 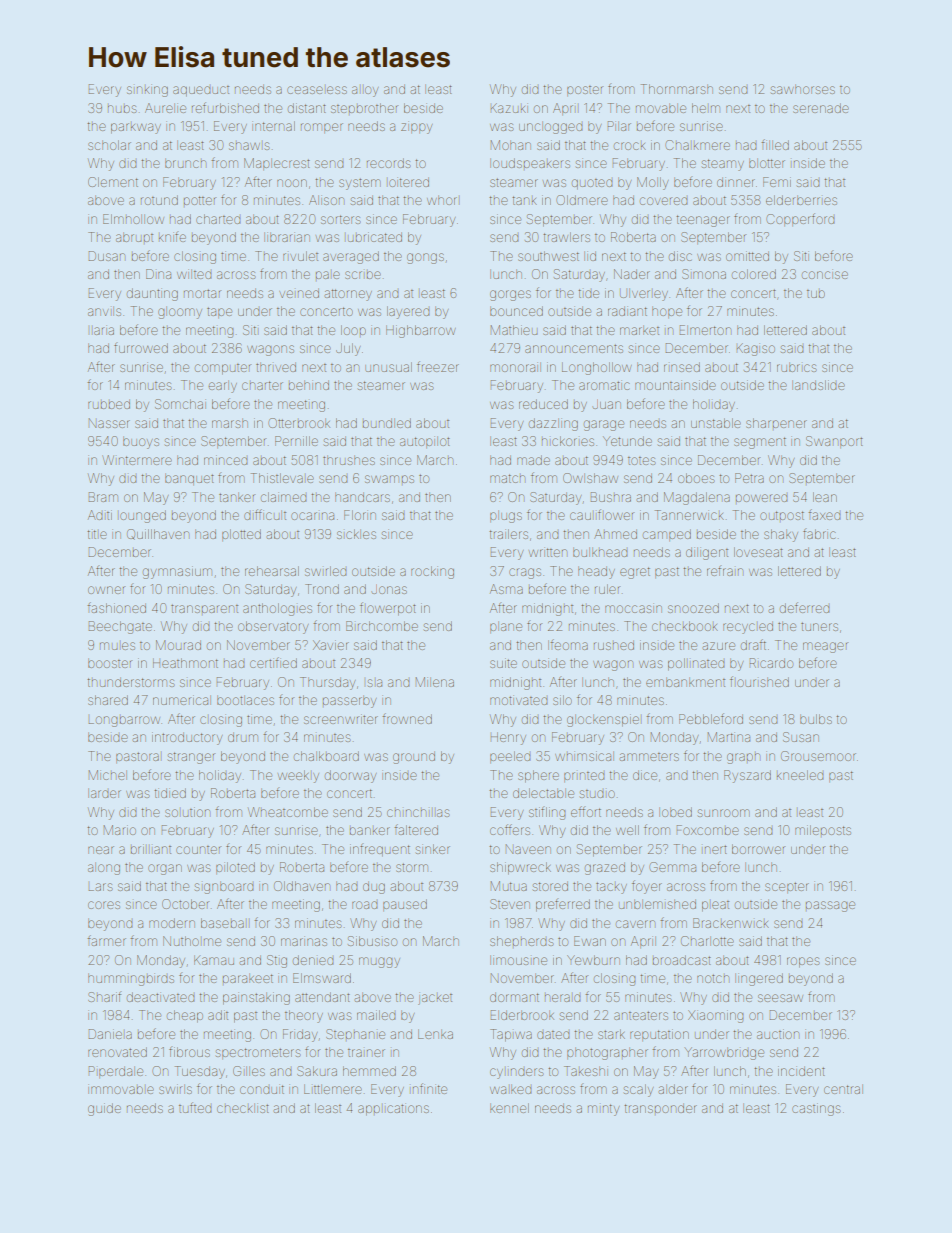 What do you see at coordinates (518, 960) in the screenshot?
I see `limousine` at bounding box center [518, 960].
